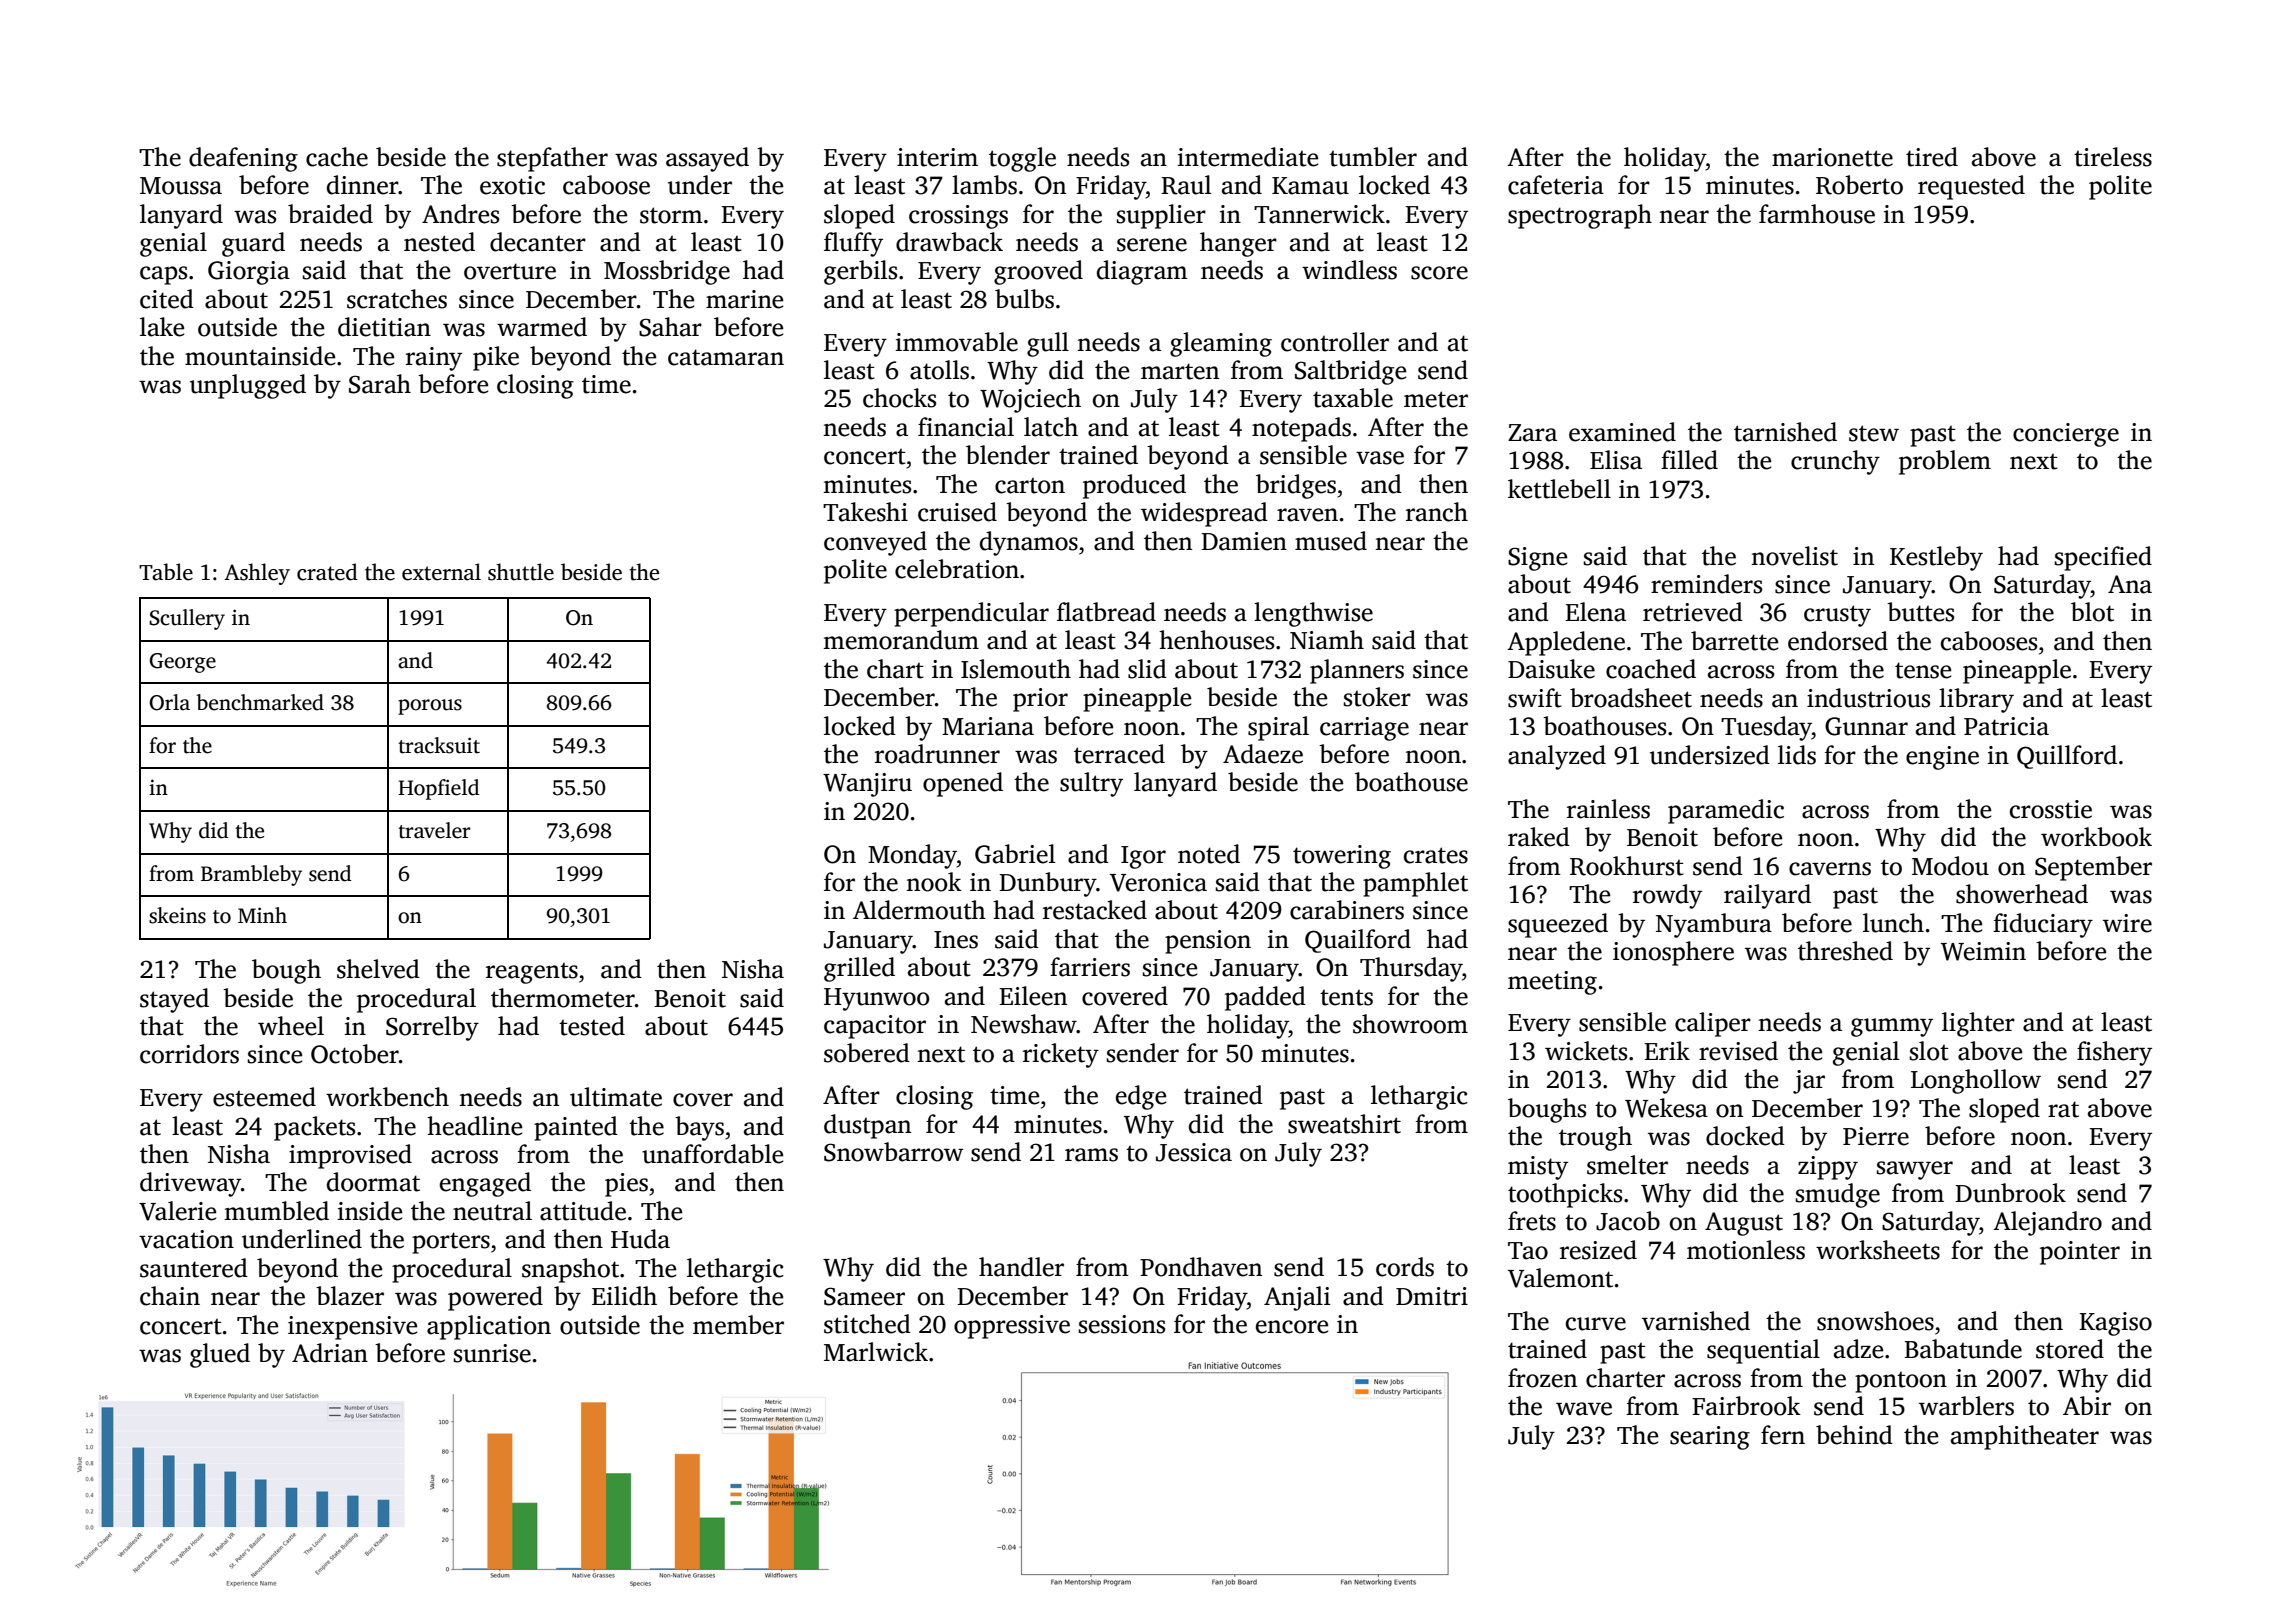 This document has height=1620, width=2292. Describe the element at coordinates (1560, 1278) in the document. I see `Valemont` at that location.
